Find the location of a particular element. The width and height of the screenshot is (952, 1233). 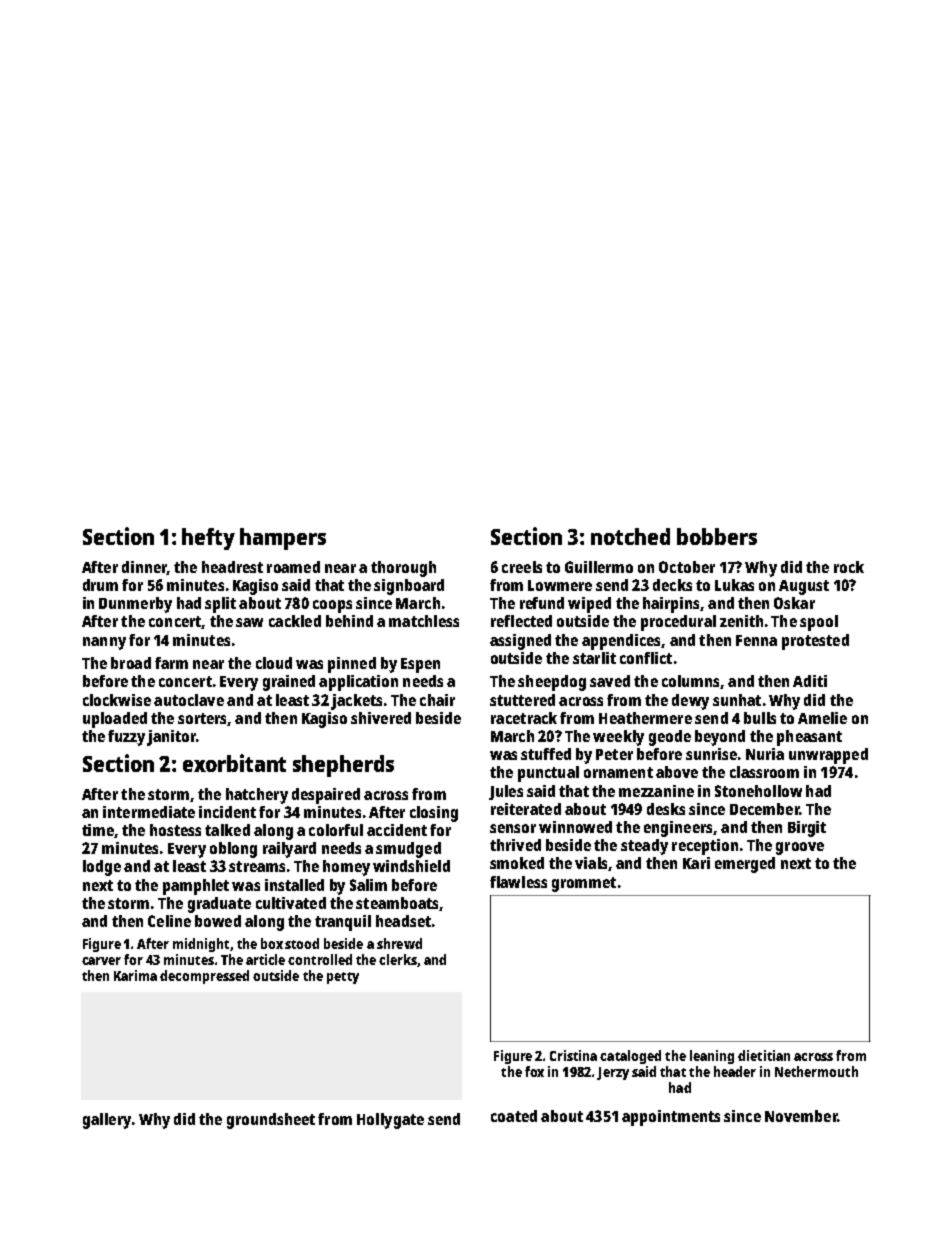

midnight is located at coordinates (201, 945).
